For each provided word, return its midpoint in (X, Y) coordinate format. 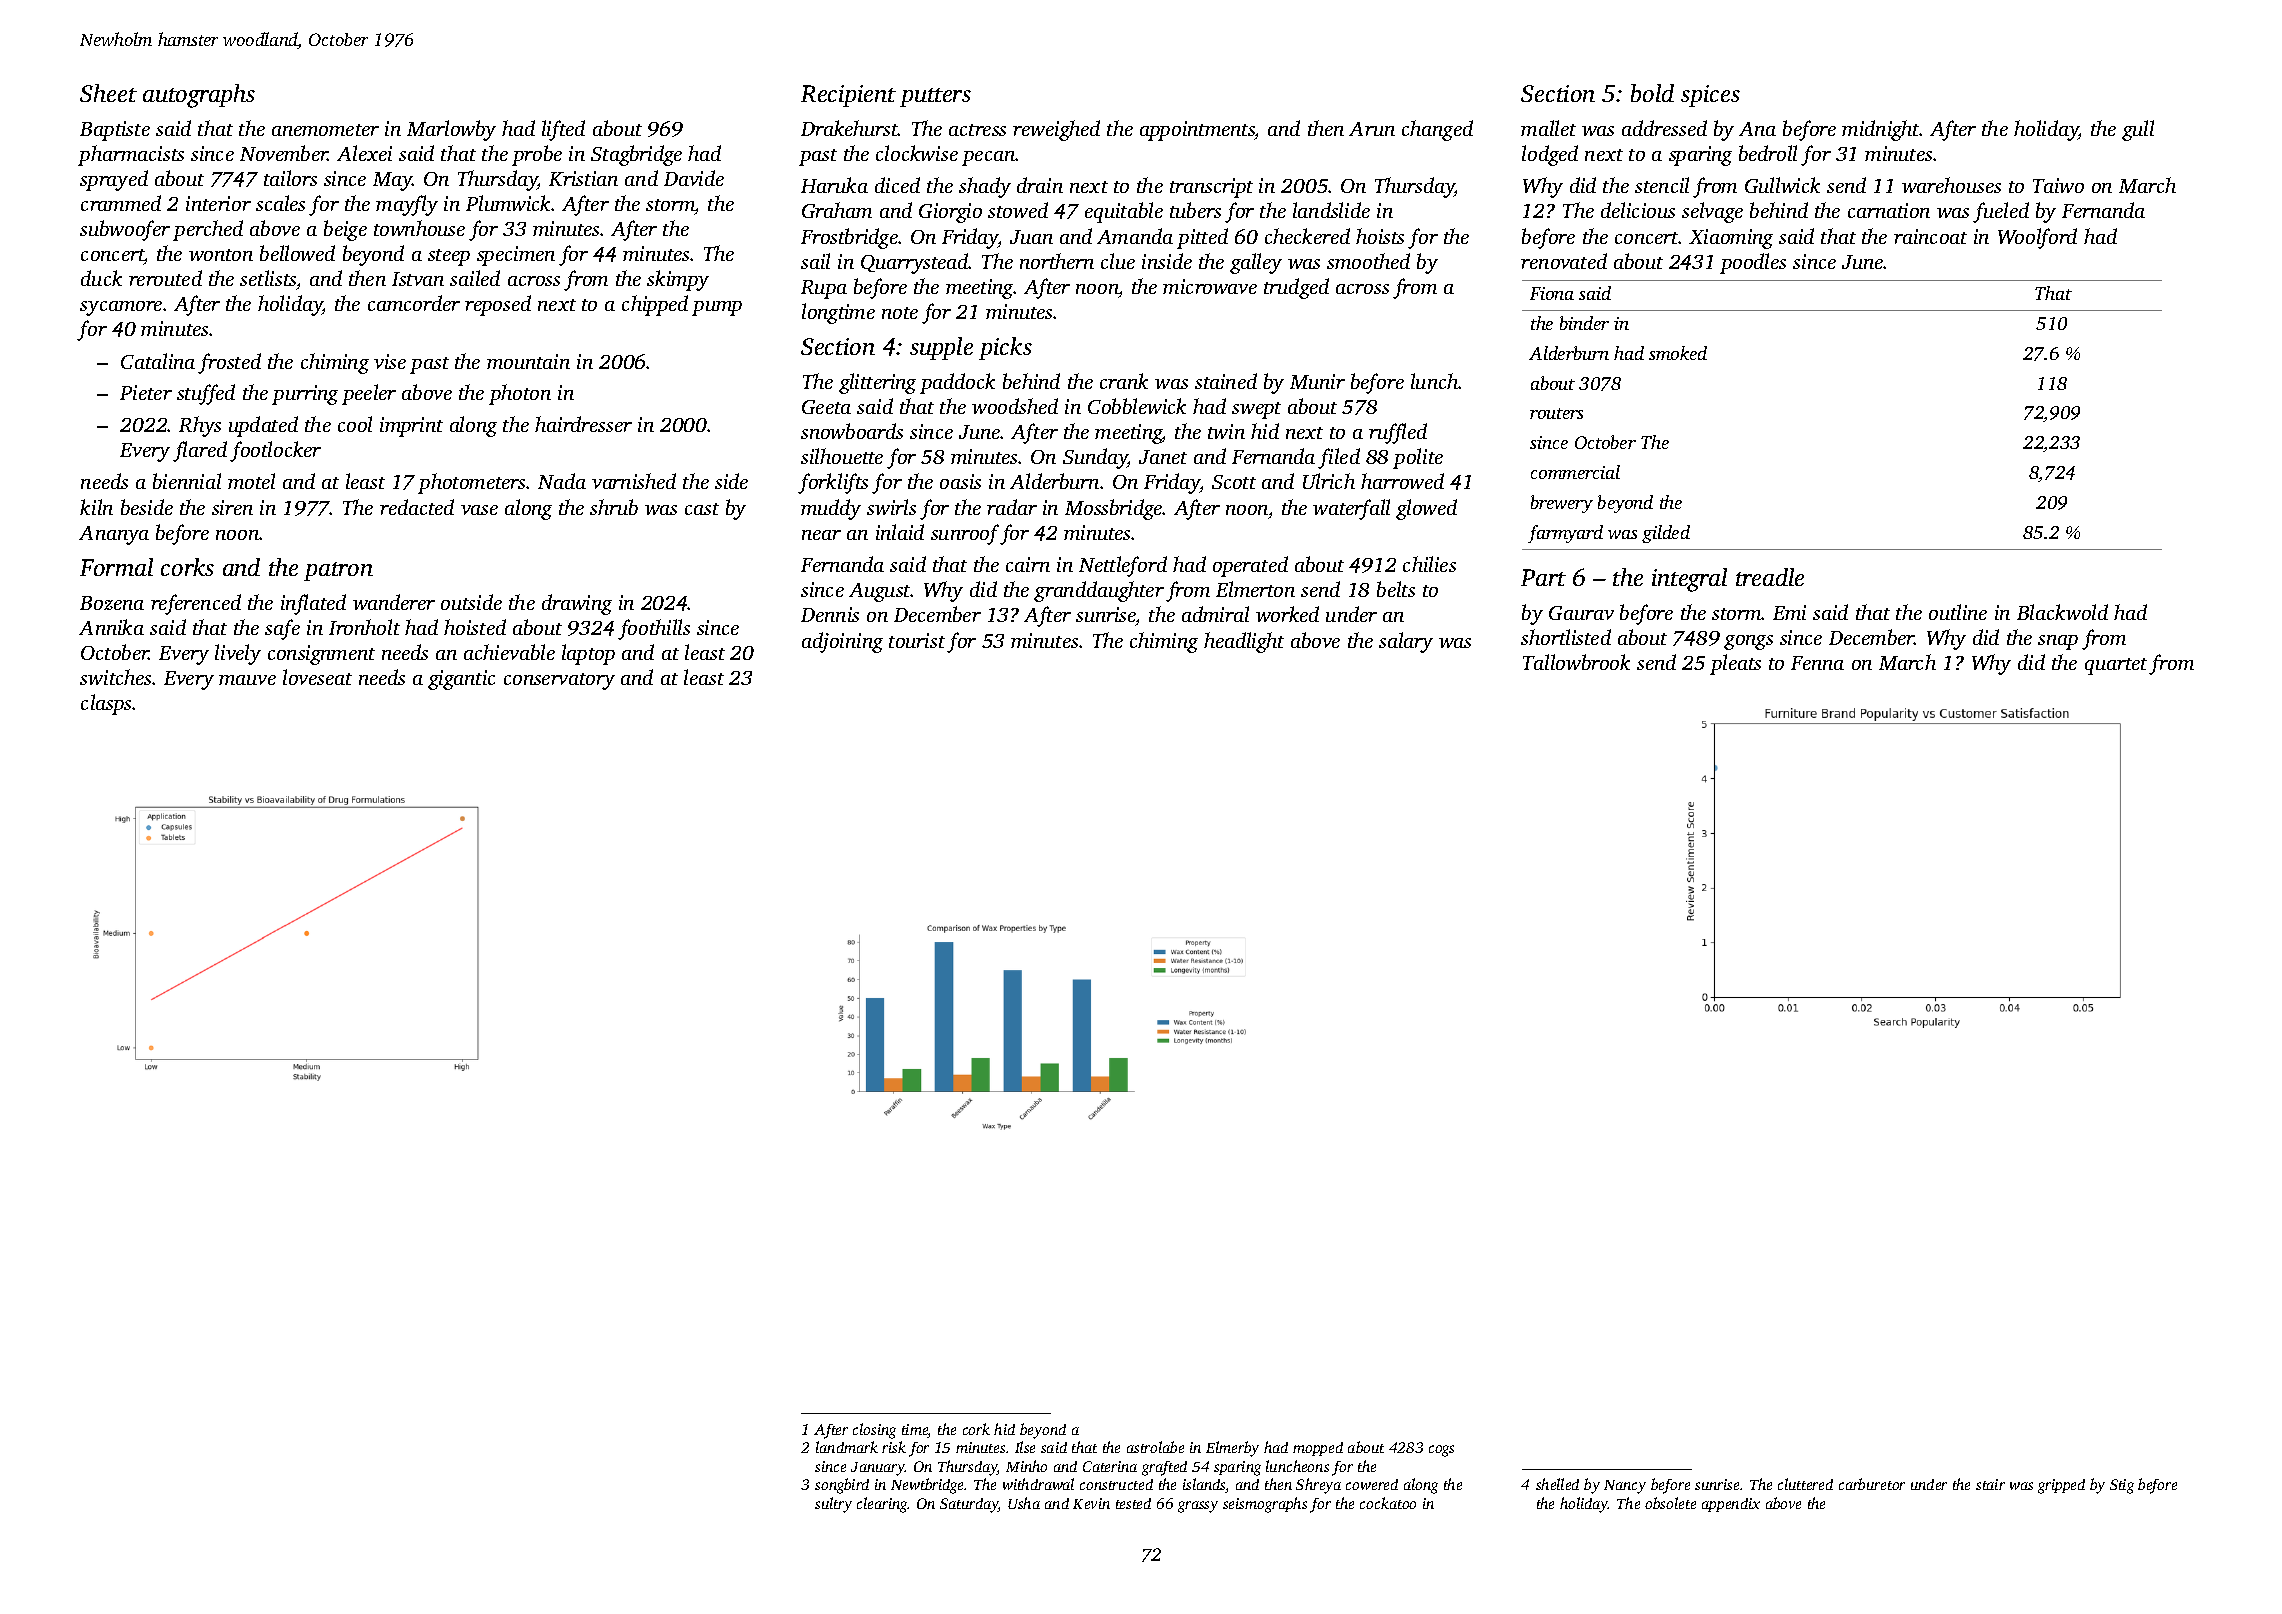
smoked (1678, 353)
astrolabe (1155, 1447)
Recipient (848, 96)
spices (1710, 96)
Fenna (1817, 663)
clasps (107, 704)
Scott (1234, 482)
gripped (2061, 1486)
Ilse (1025, 1447)
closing (874, 1431)
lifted (563, 130)
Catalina (158, 361)
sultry (833, 1505)
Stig (2122, 1486)
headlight (1244, 642)
